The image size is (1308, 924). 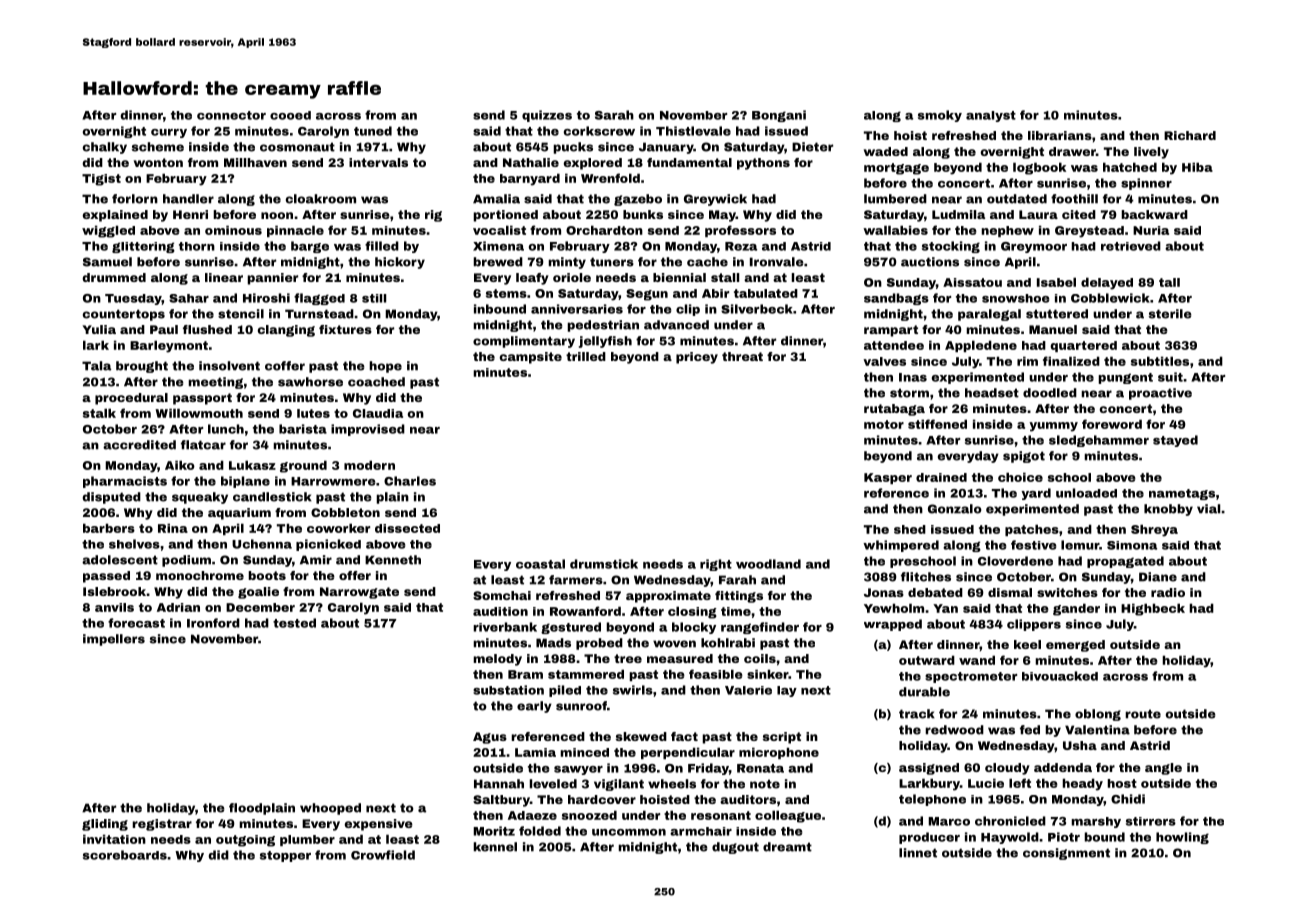 What do you see at coordinates (158, 147) in the screenshot?
I see `scheme` at bounding box center [158, 147].
